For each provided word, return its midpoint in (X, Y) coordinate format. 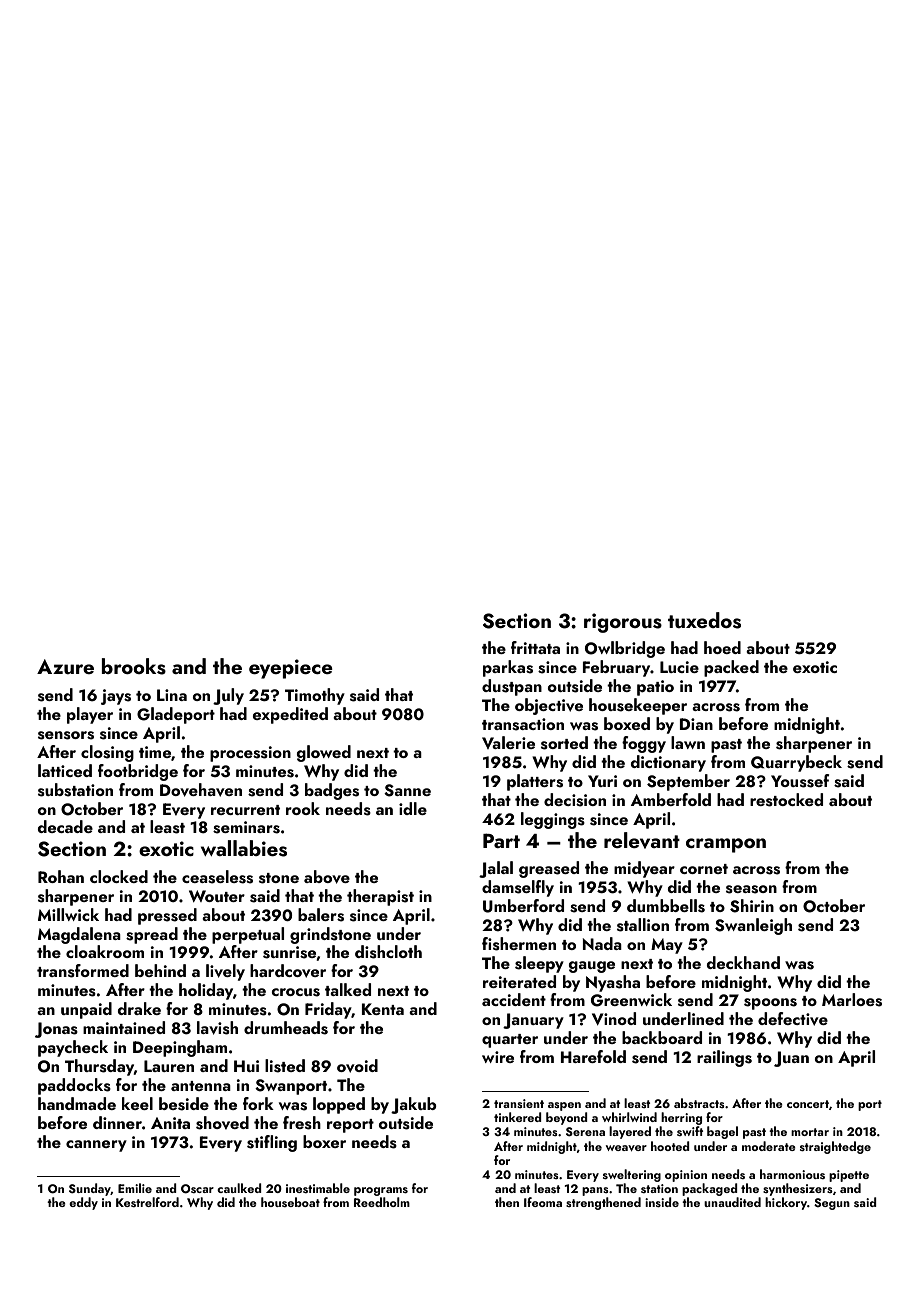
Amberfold (671, 799)
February (616, 668)
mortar (810, 1132)
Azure (65, 666)
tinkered (518, 1117)
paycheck (73, 1048)
